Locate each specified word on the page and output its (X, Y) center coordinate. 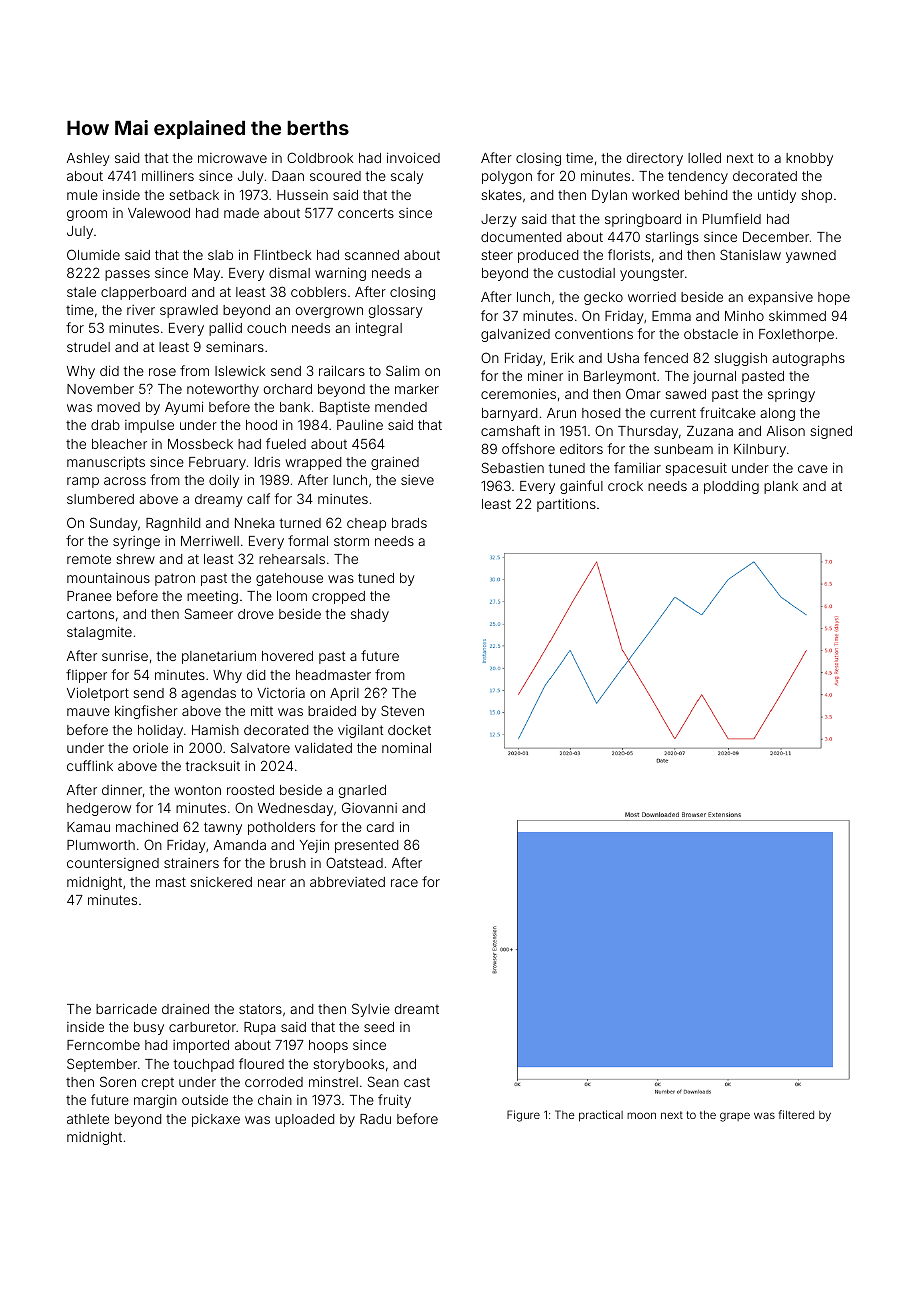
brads (409, 523)
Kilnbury (760, 450)
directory (655, 159)
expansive (780, 298)
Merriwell (210, 540)
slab (220, 255)
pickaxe (216, 1120)
